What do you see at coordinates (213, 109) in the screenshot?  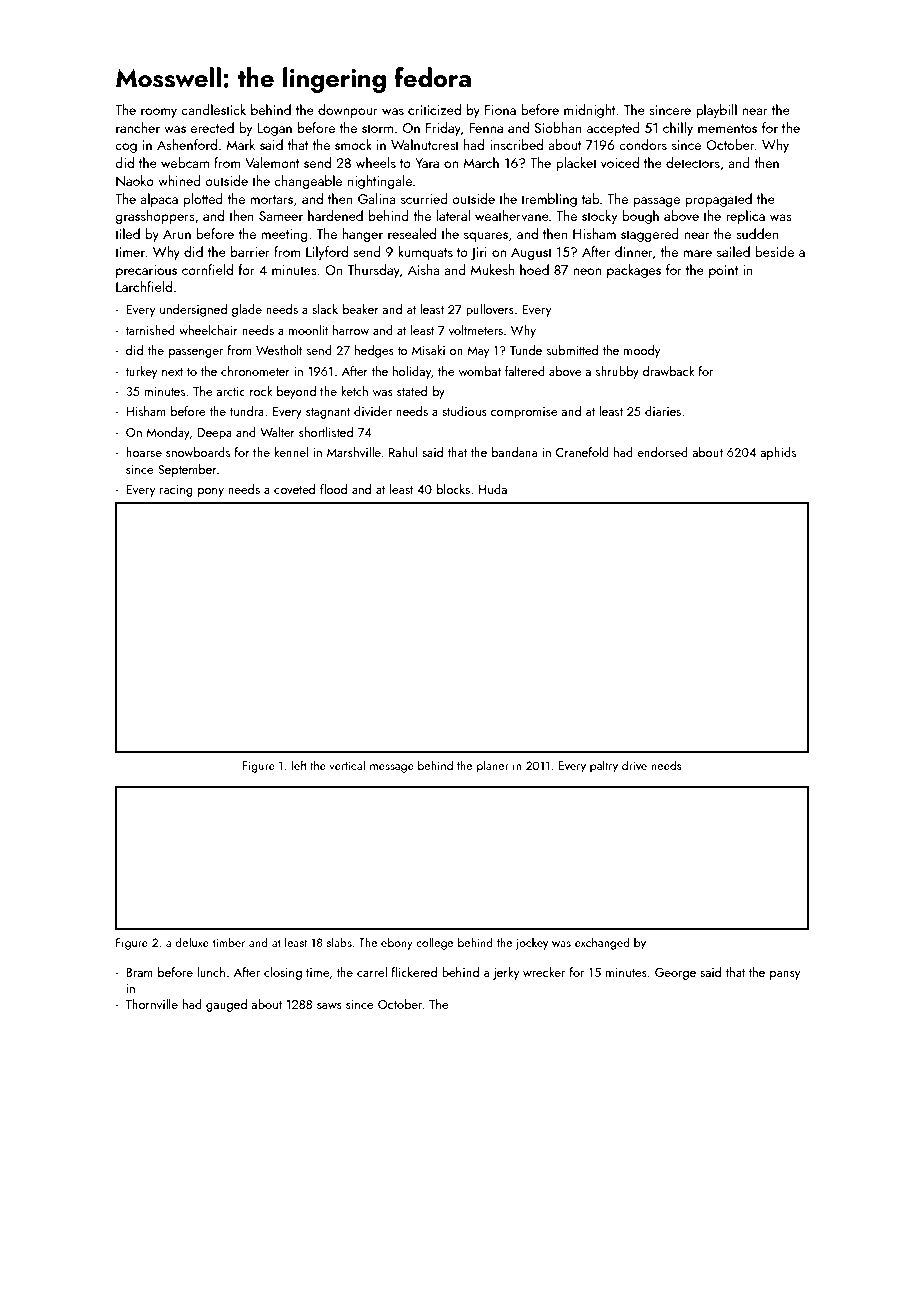 I see `candlestick` at bounding box center [213, 109].
